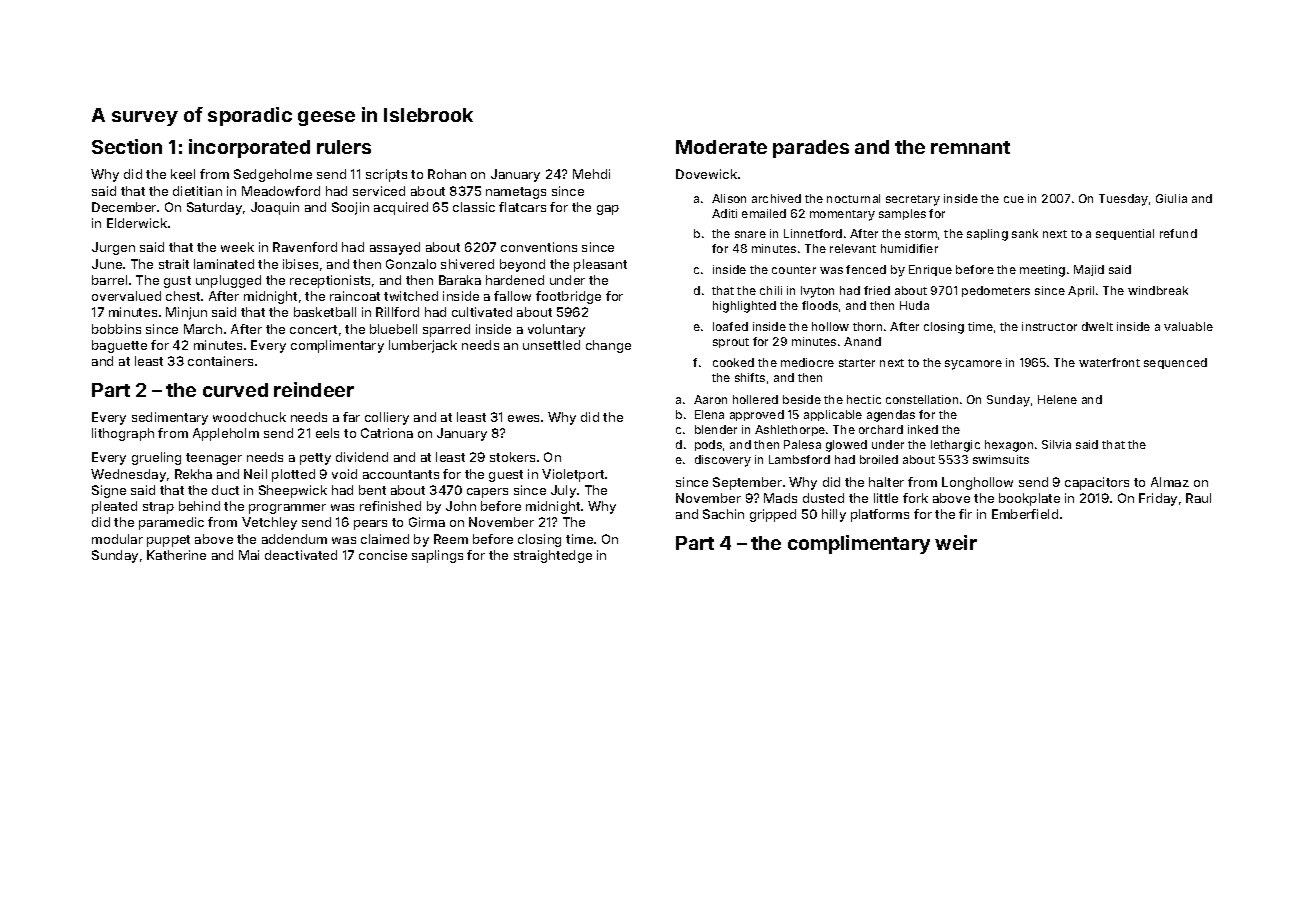 Image resolution: width=1308 pixels, height=924 pixels. Describe the element at coordinates (330, 281) in the screenshot. I see `receptionists` at that location.
